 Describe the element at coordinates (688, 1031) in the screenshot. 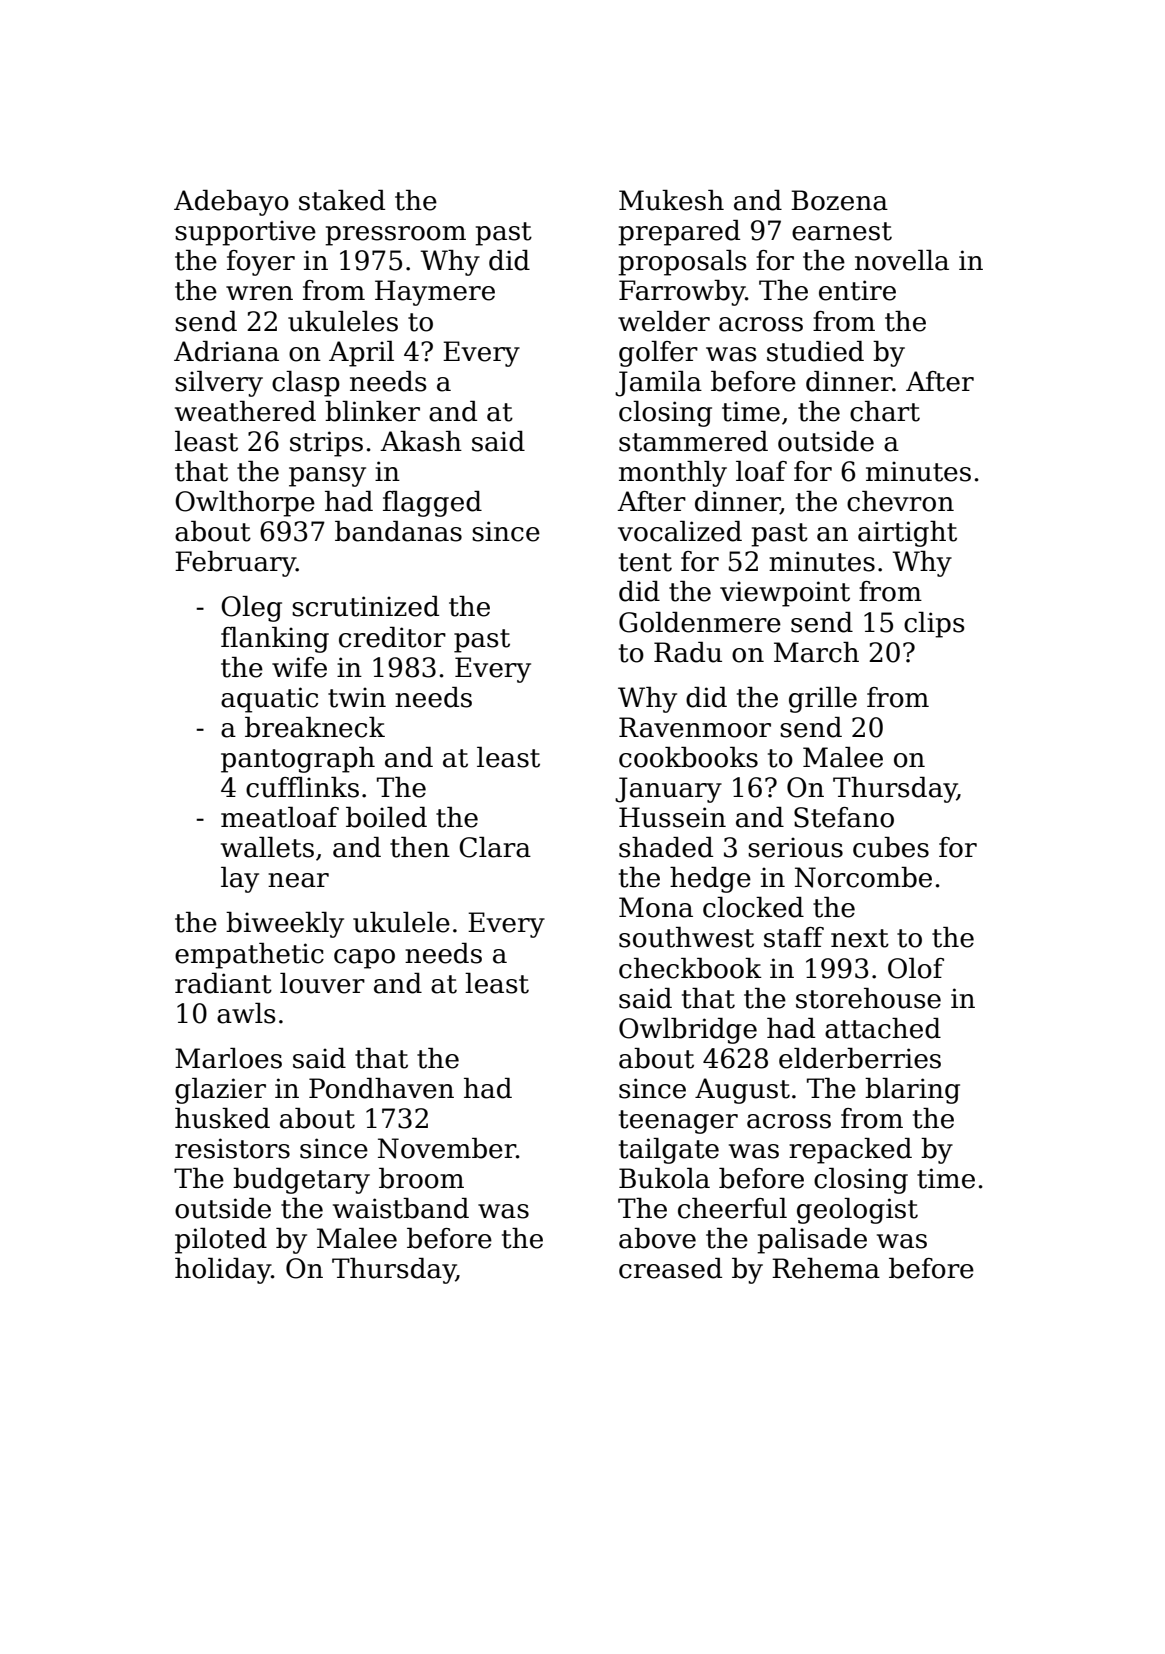

I see `Owlbridge` at that location.
